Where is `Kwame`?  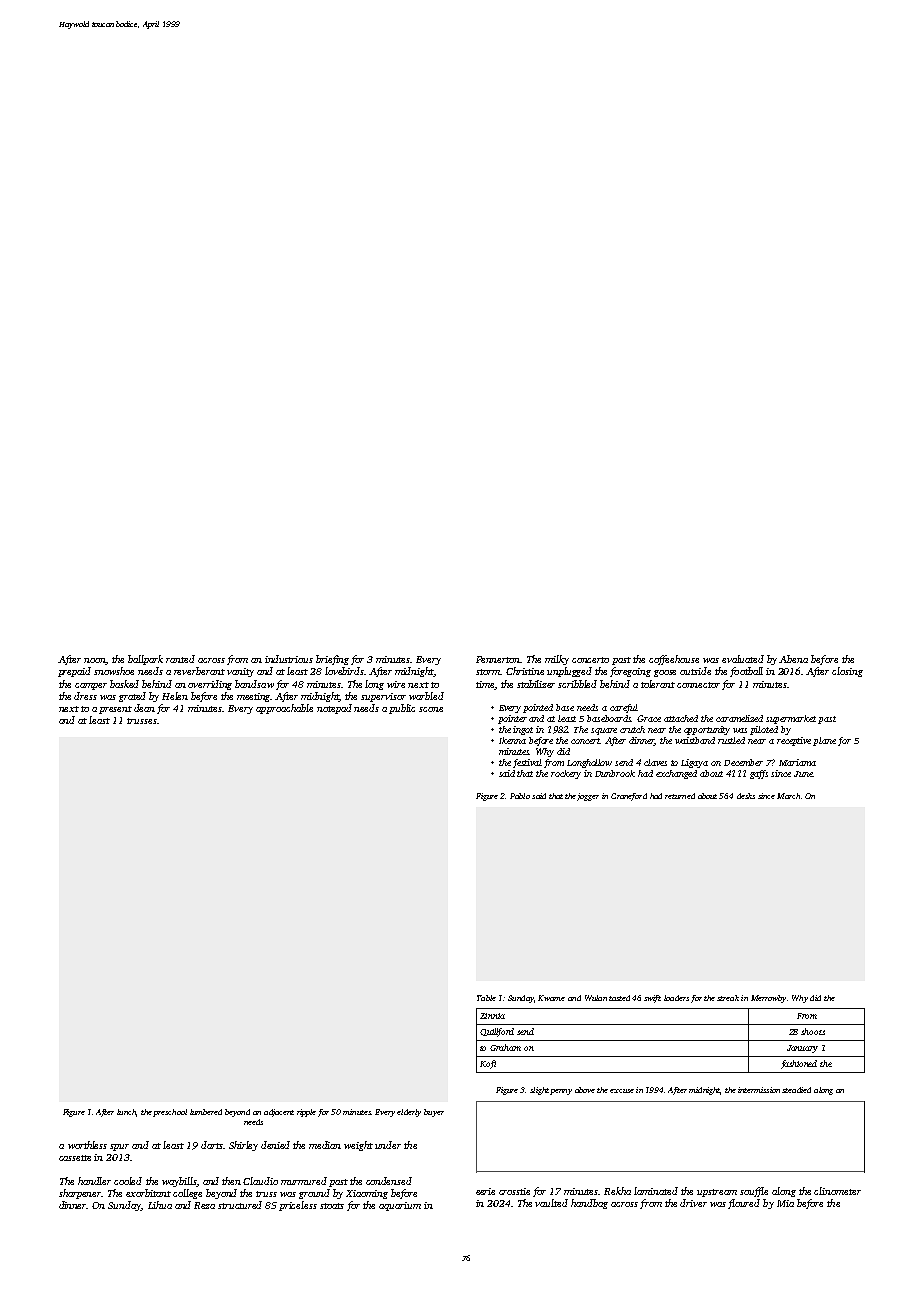 Kwame is located at coordinates (551, 998).
